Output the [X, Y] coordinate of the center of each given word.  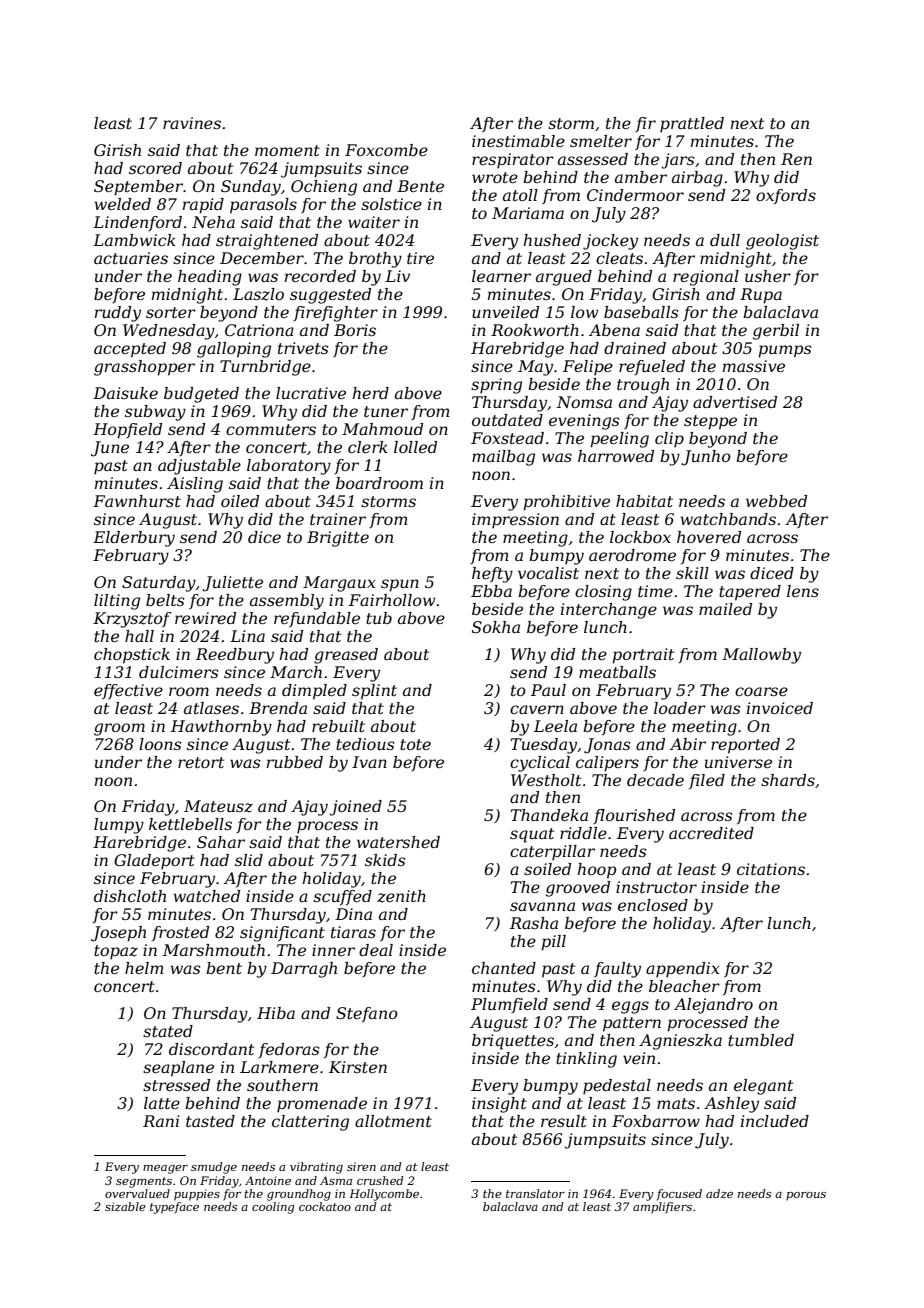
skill [692, 573]
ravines [192, 123]
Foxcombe [386, 150]
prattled [692, 125]
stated [168, 1031]
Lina [247, 636]
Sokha [496, 627]
